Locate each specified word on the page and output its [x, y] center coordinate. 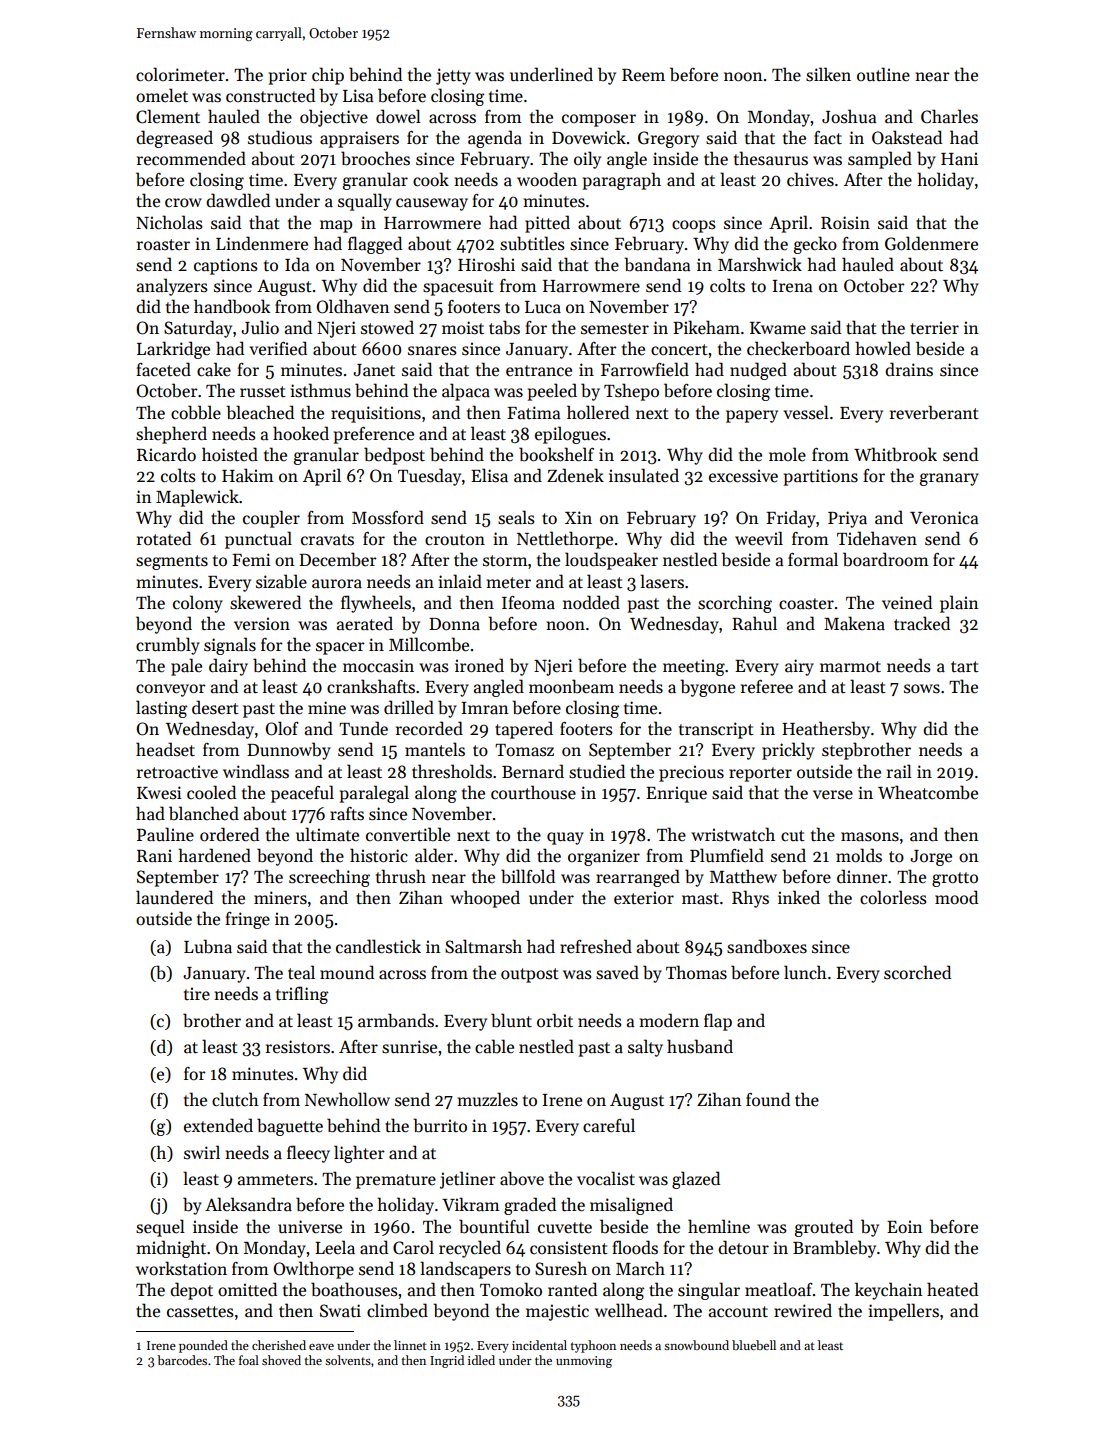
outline [883, 74]
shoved [281, 1360]
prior [288, 76]
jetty [453, 76]
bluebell [754, 1345]
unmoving [584, 1362]
